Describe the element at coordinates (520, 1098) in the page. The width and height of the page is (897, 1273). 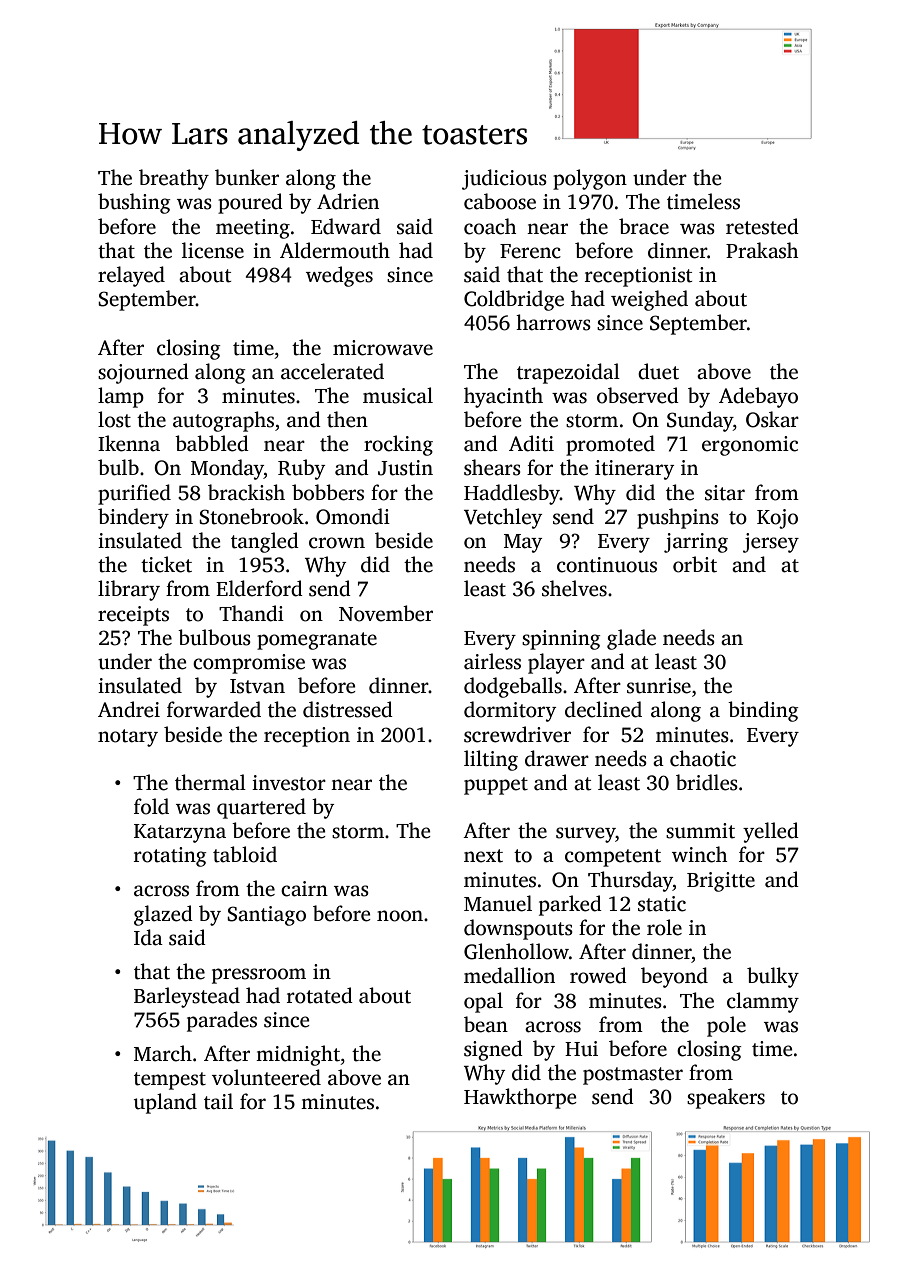
I see `Hawkthorpe` at that location.
